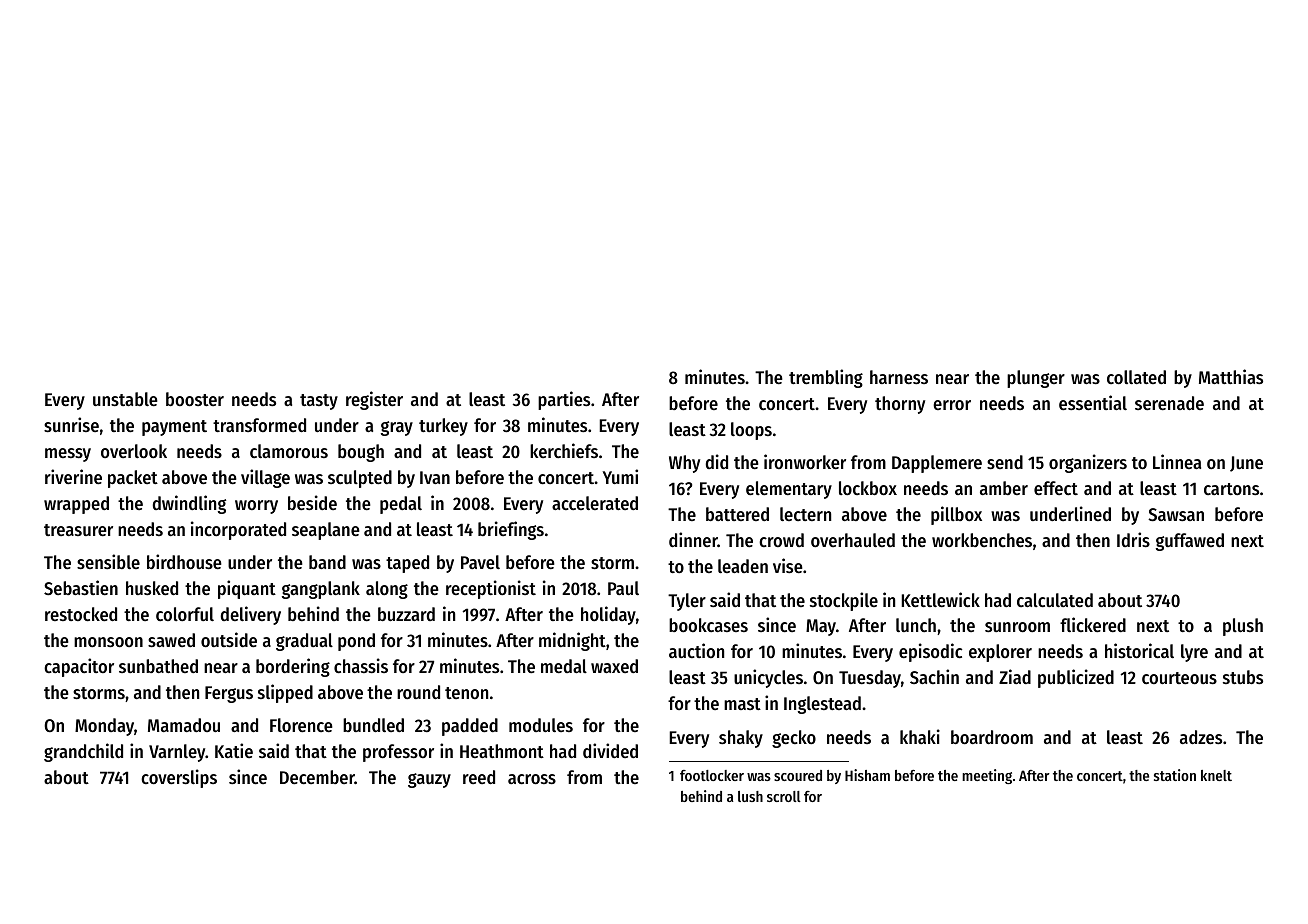 The width and height of the screenshot is (1308, 924). I want to click on modules, so click(541, 725).
